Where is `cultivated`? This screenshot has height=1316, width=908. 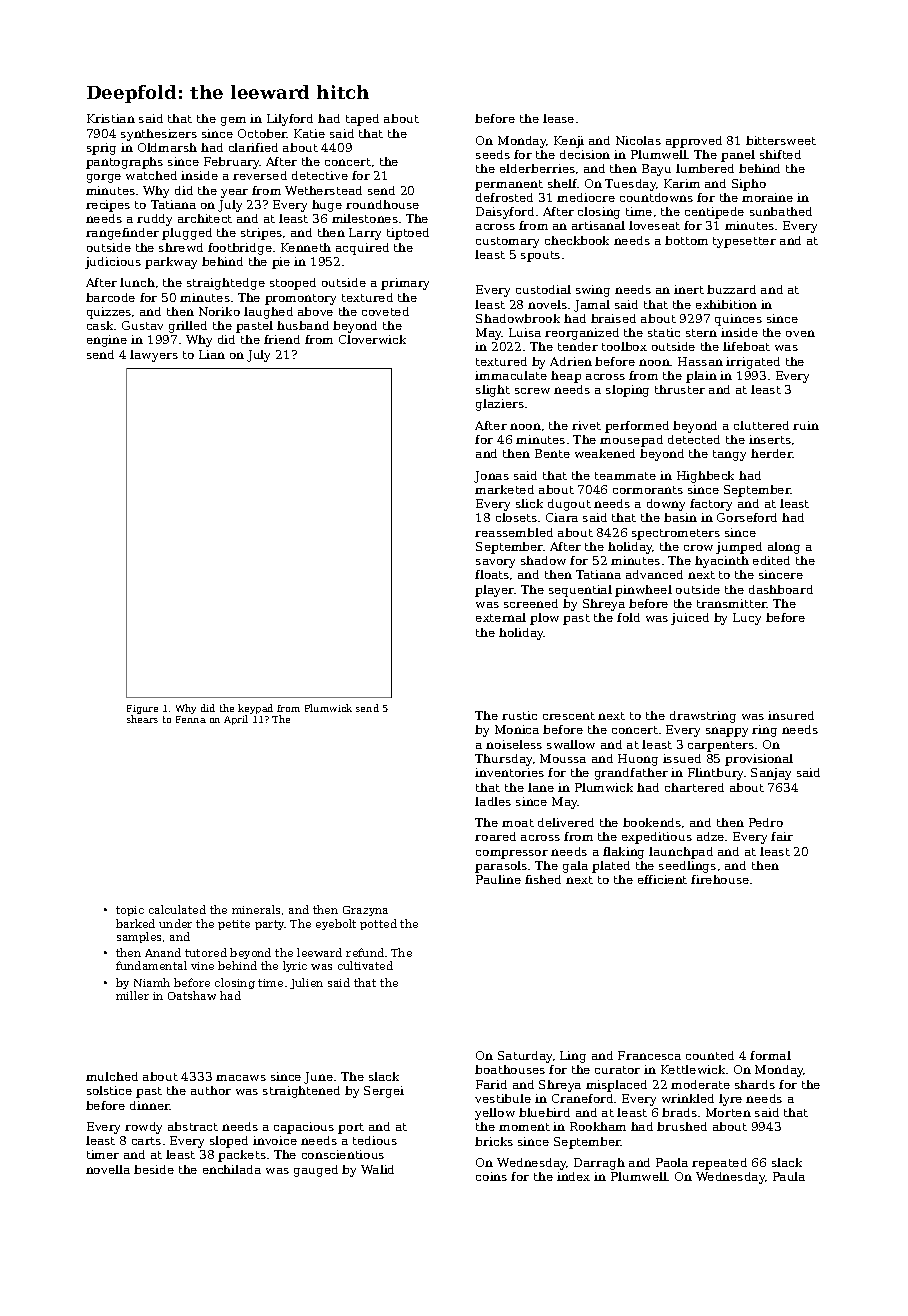
cultivated is located at coordinates (365, 965).
